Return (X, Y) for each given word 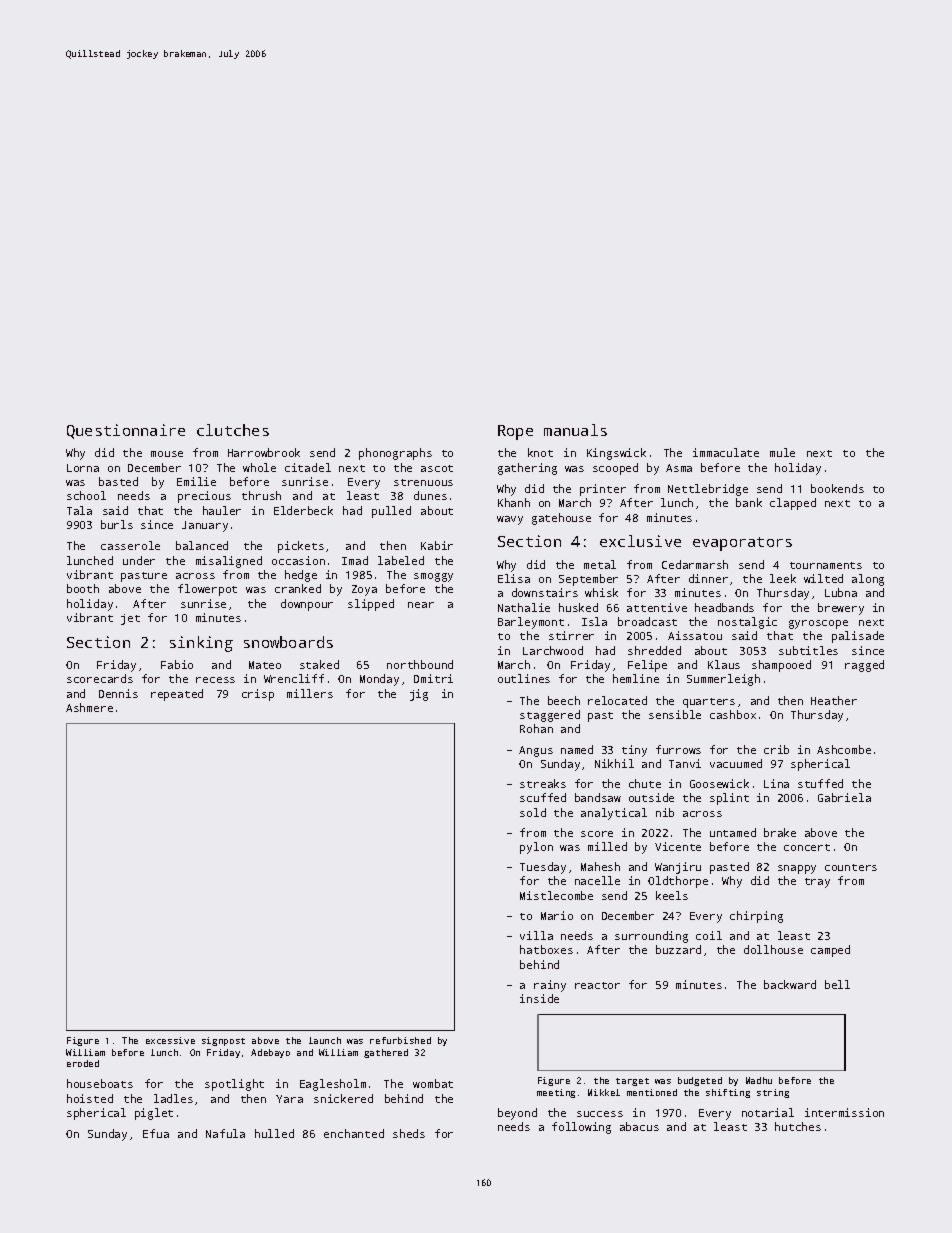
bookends (837, 488)
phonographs (395, 454)
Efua (156, 1133)
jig (419, 695)
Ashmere (89, 707)
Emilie (196, 481)
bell (837, 984)
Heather (834, 700)
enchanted (354, 1133)
